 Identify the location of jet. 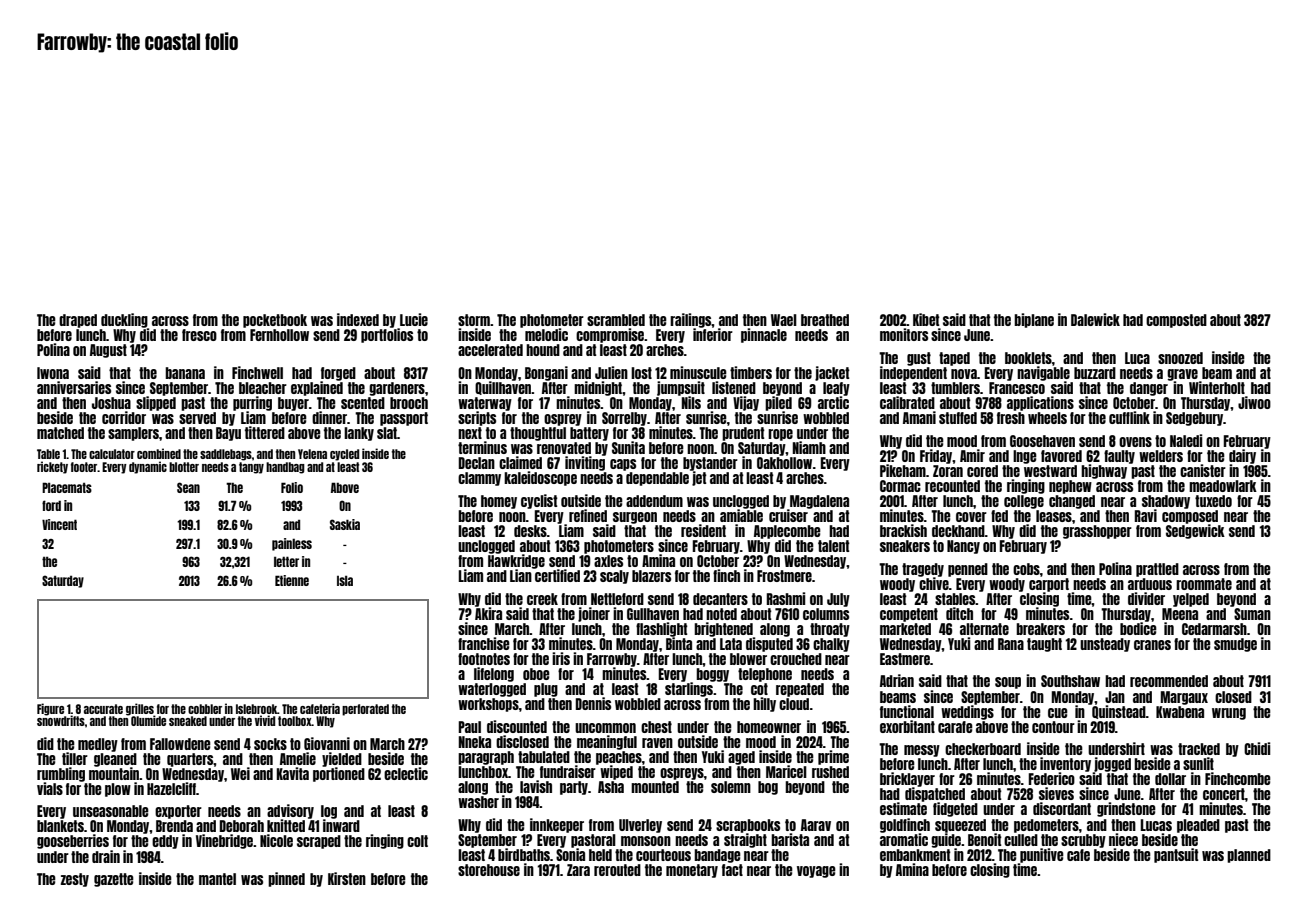
(699, 478).
